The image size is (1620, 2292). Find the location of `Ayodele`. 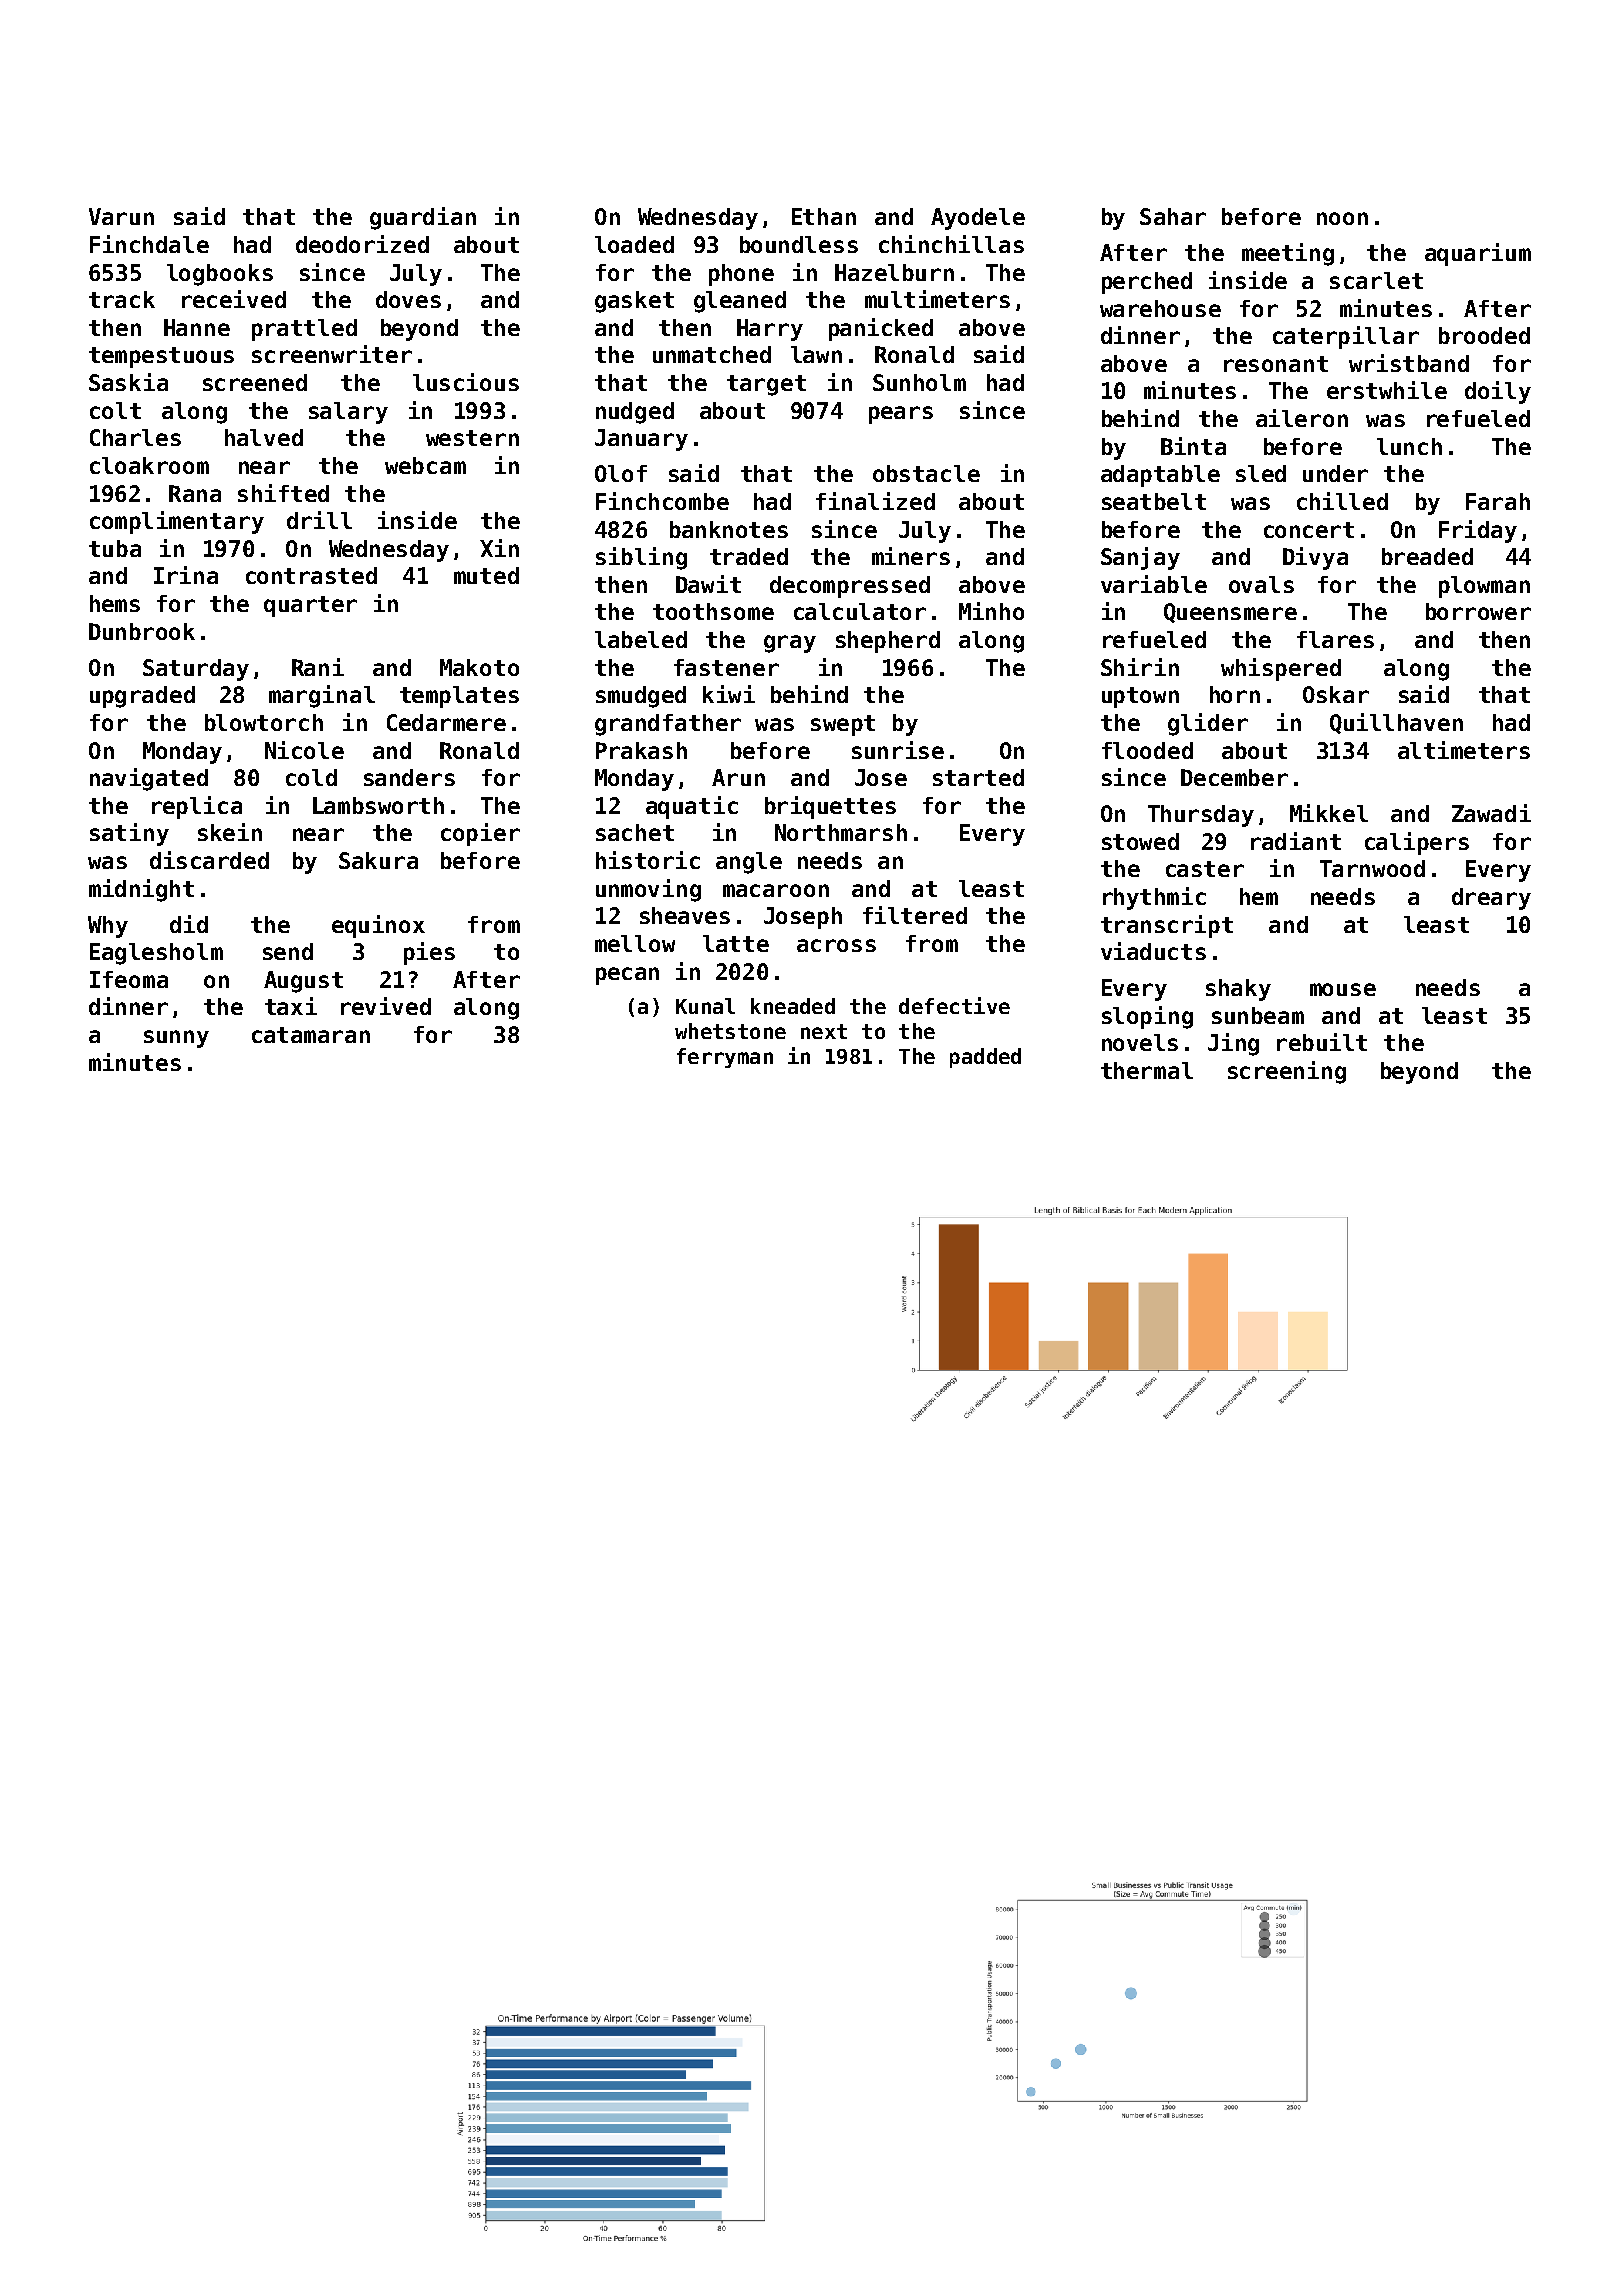

Ayodele is located at coordinates (978, 219).
